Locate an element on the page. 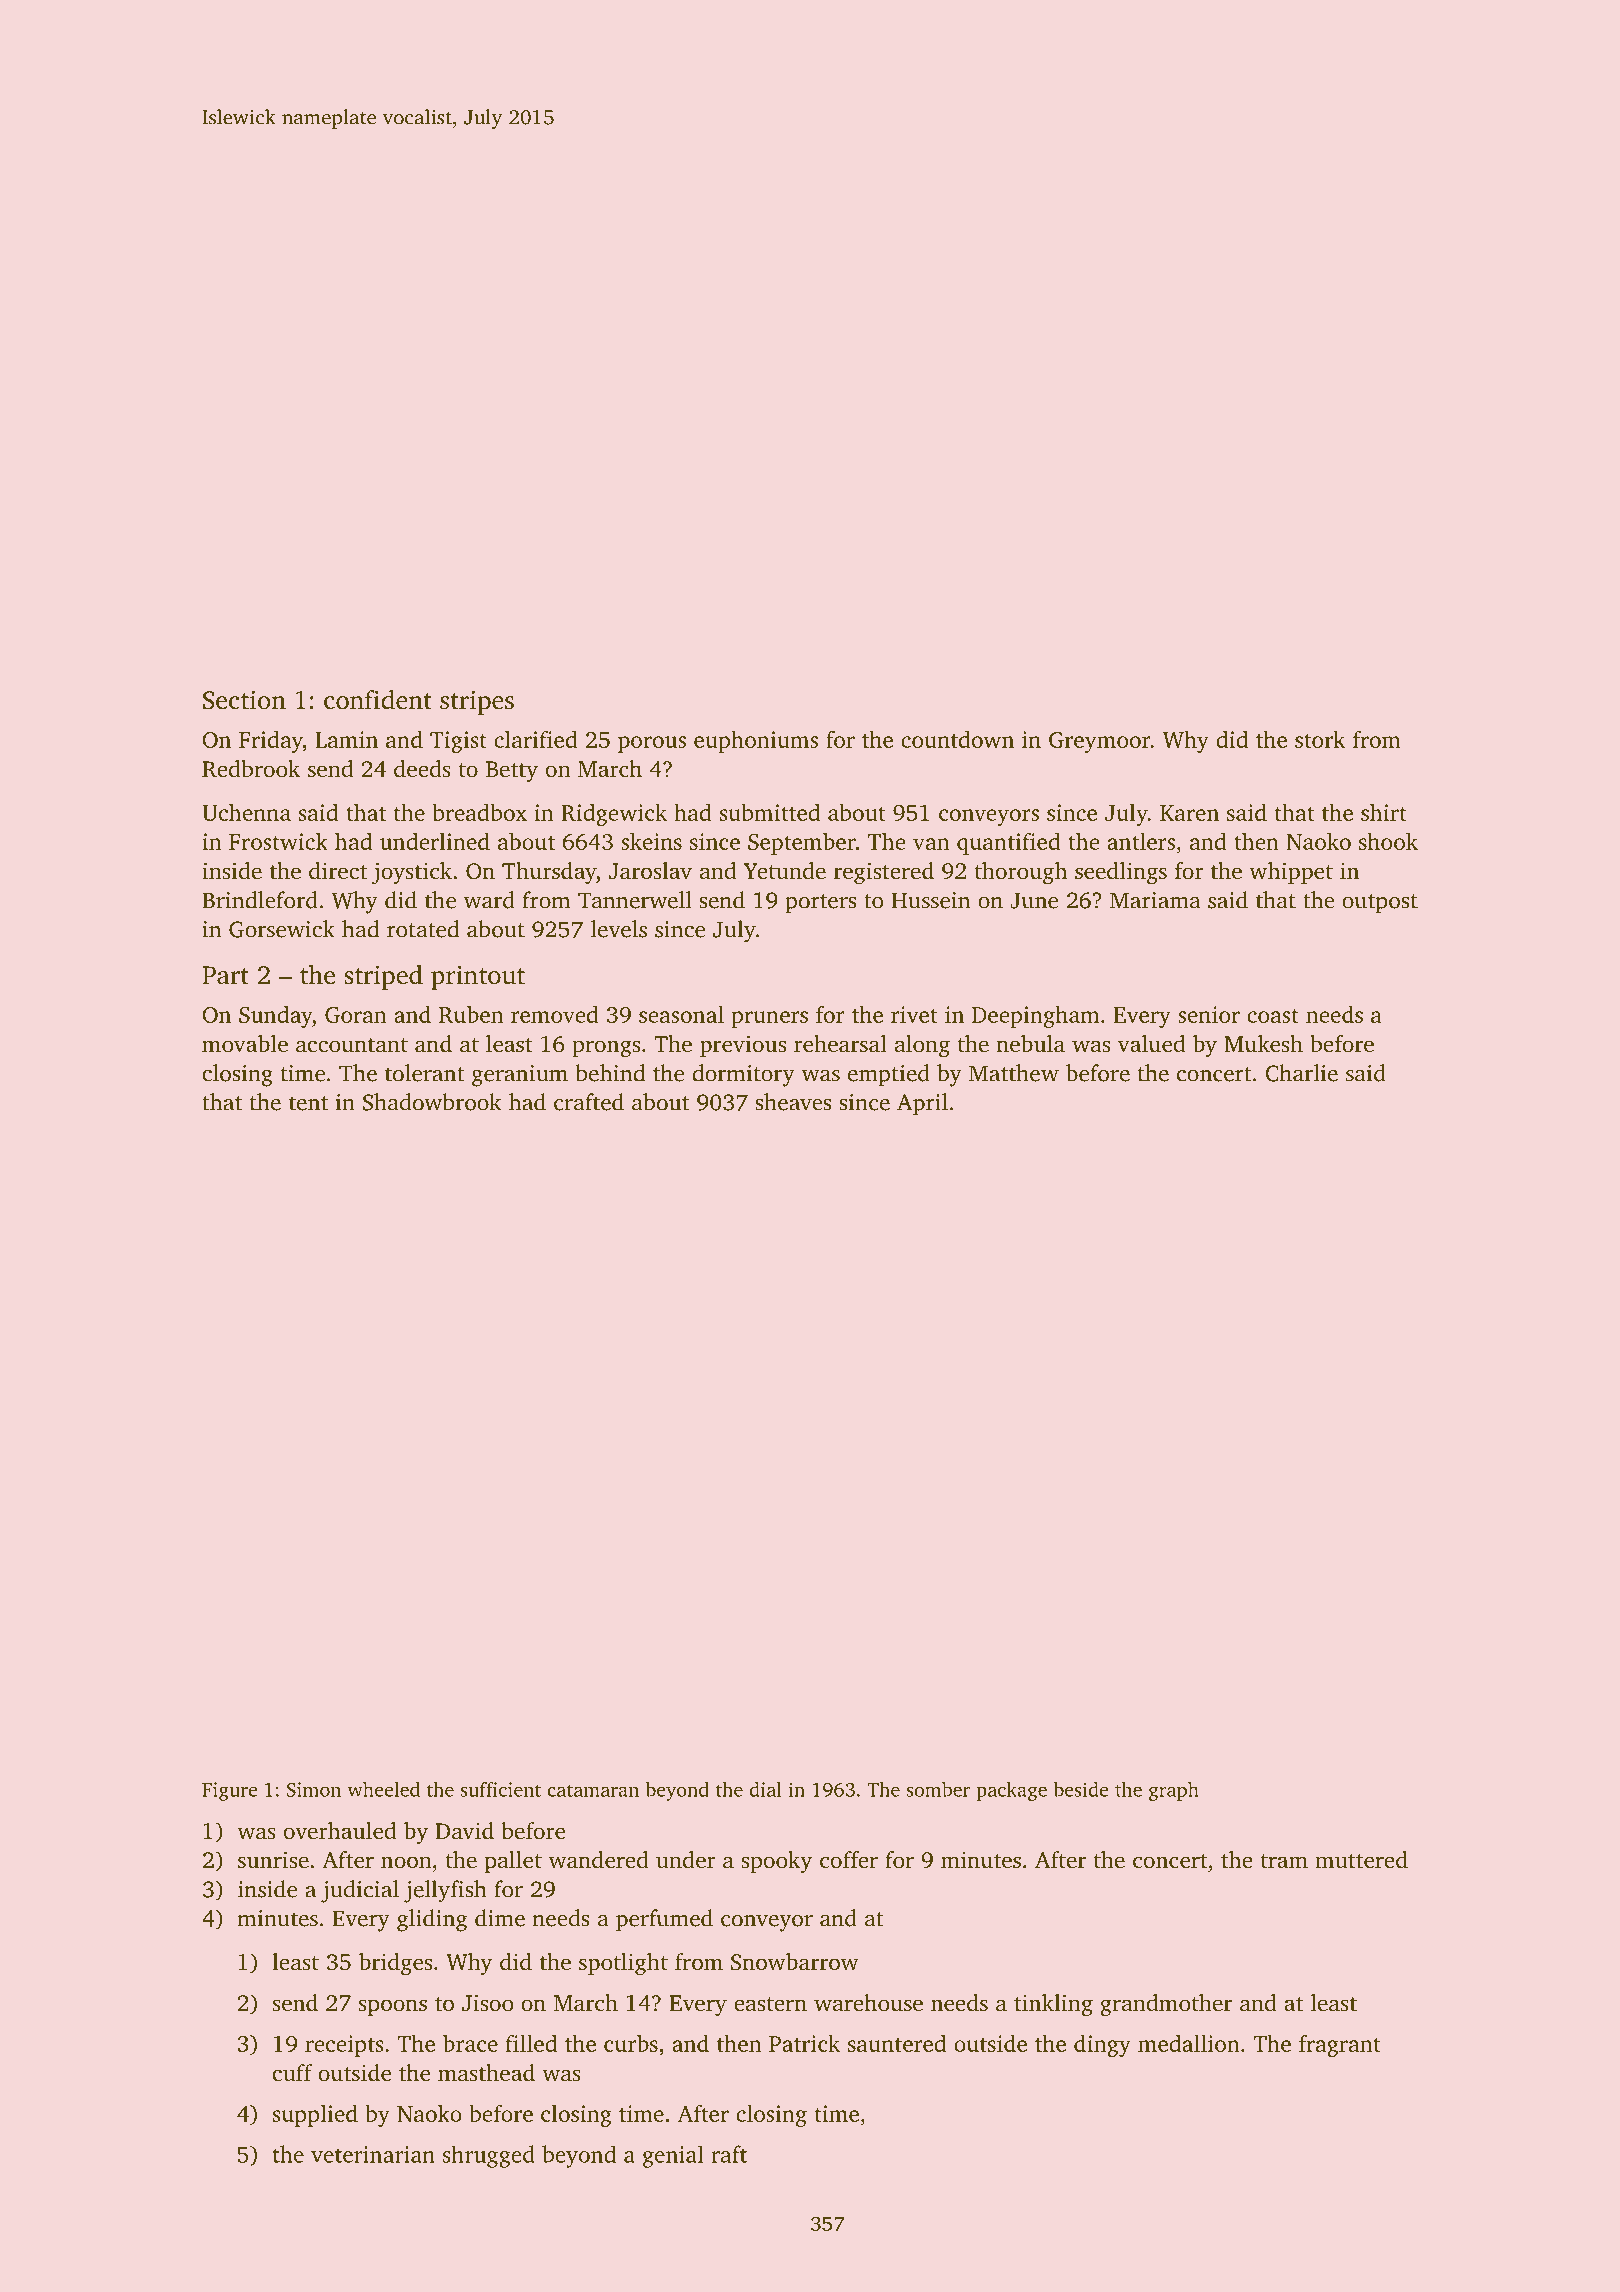 The image size is (1620, 2292). quantified is located at coordinates (1009, 843).
